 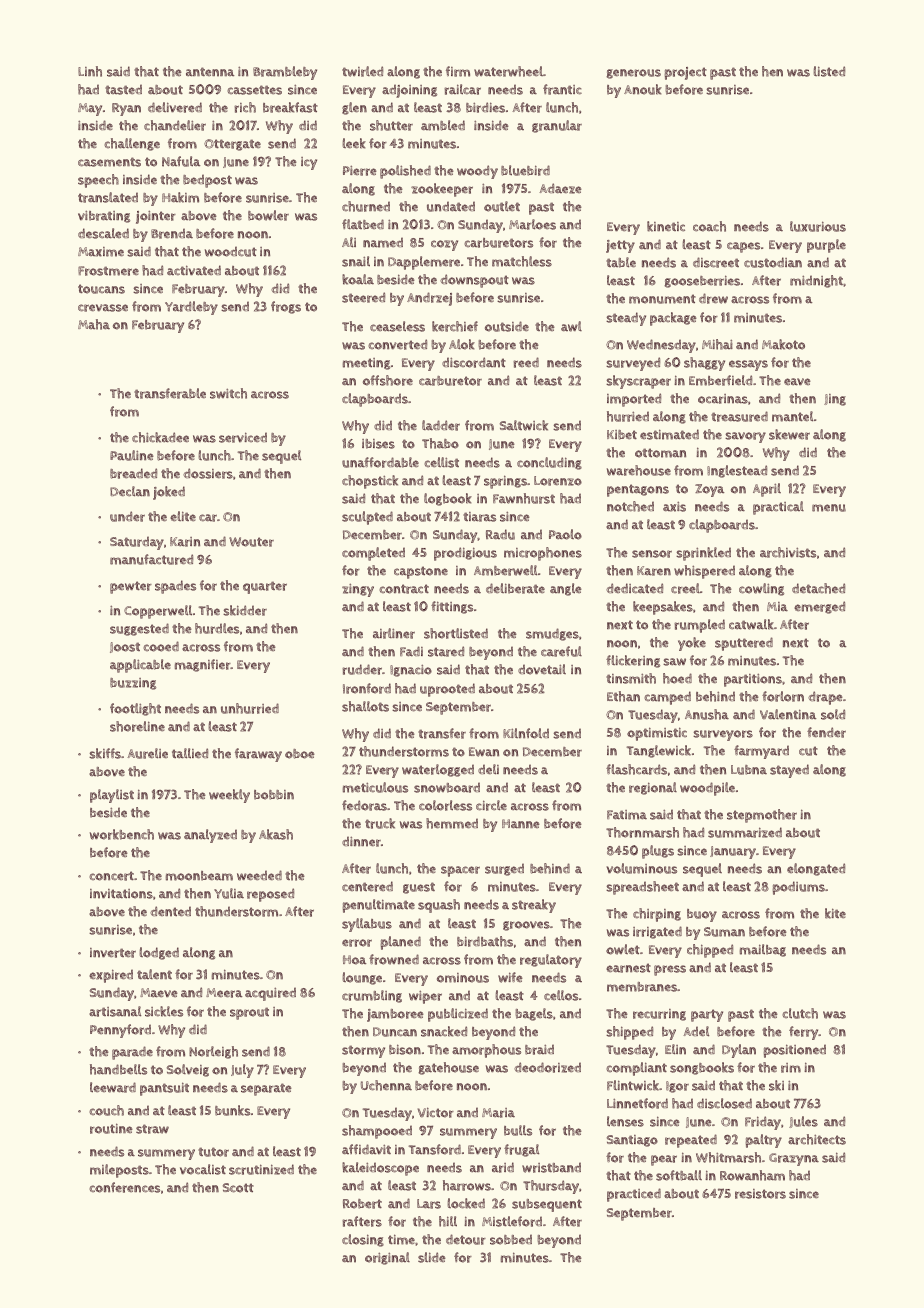 I want to click on parade, so click(x=132, y=1053).
